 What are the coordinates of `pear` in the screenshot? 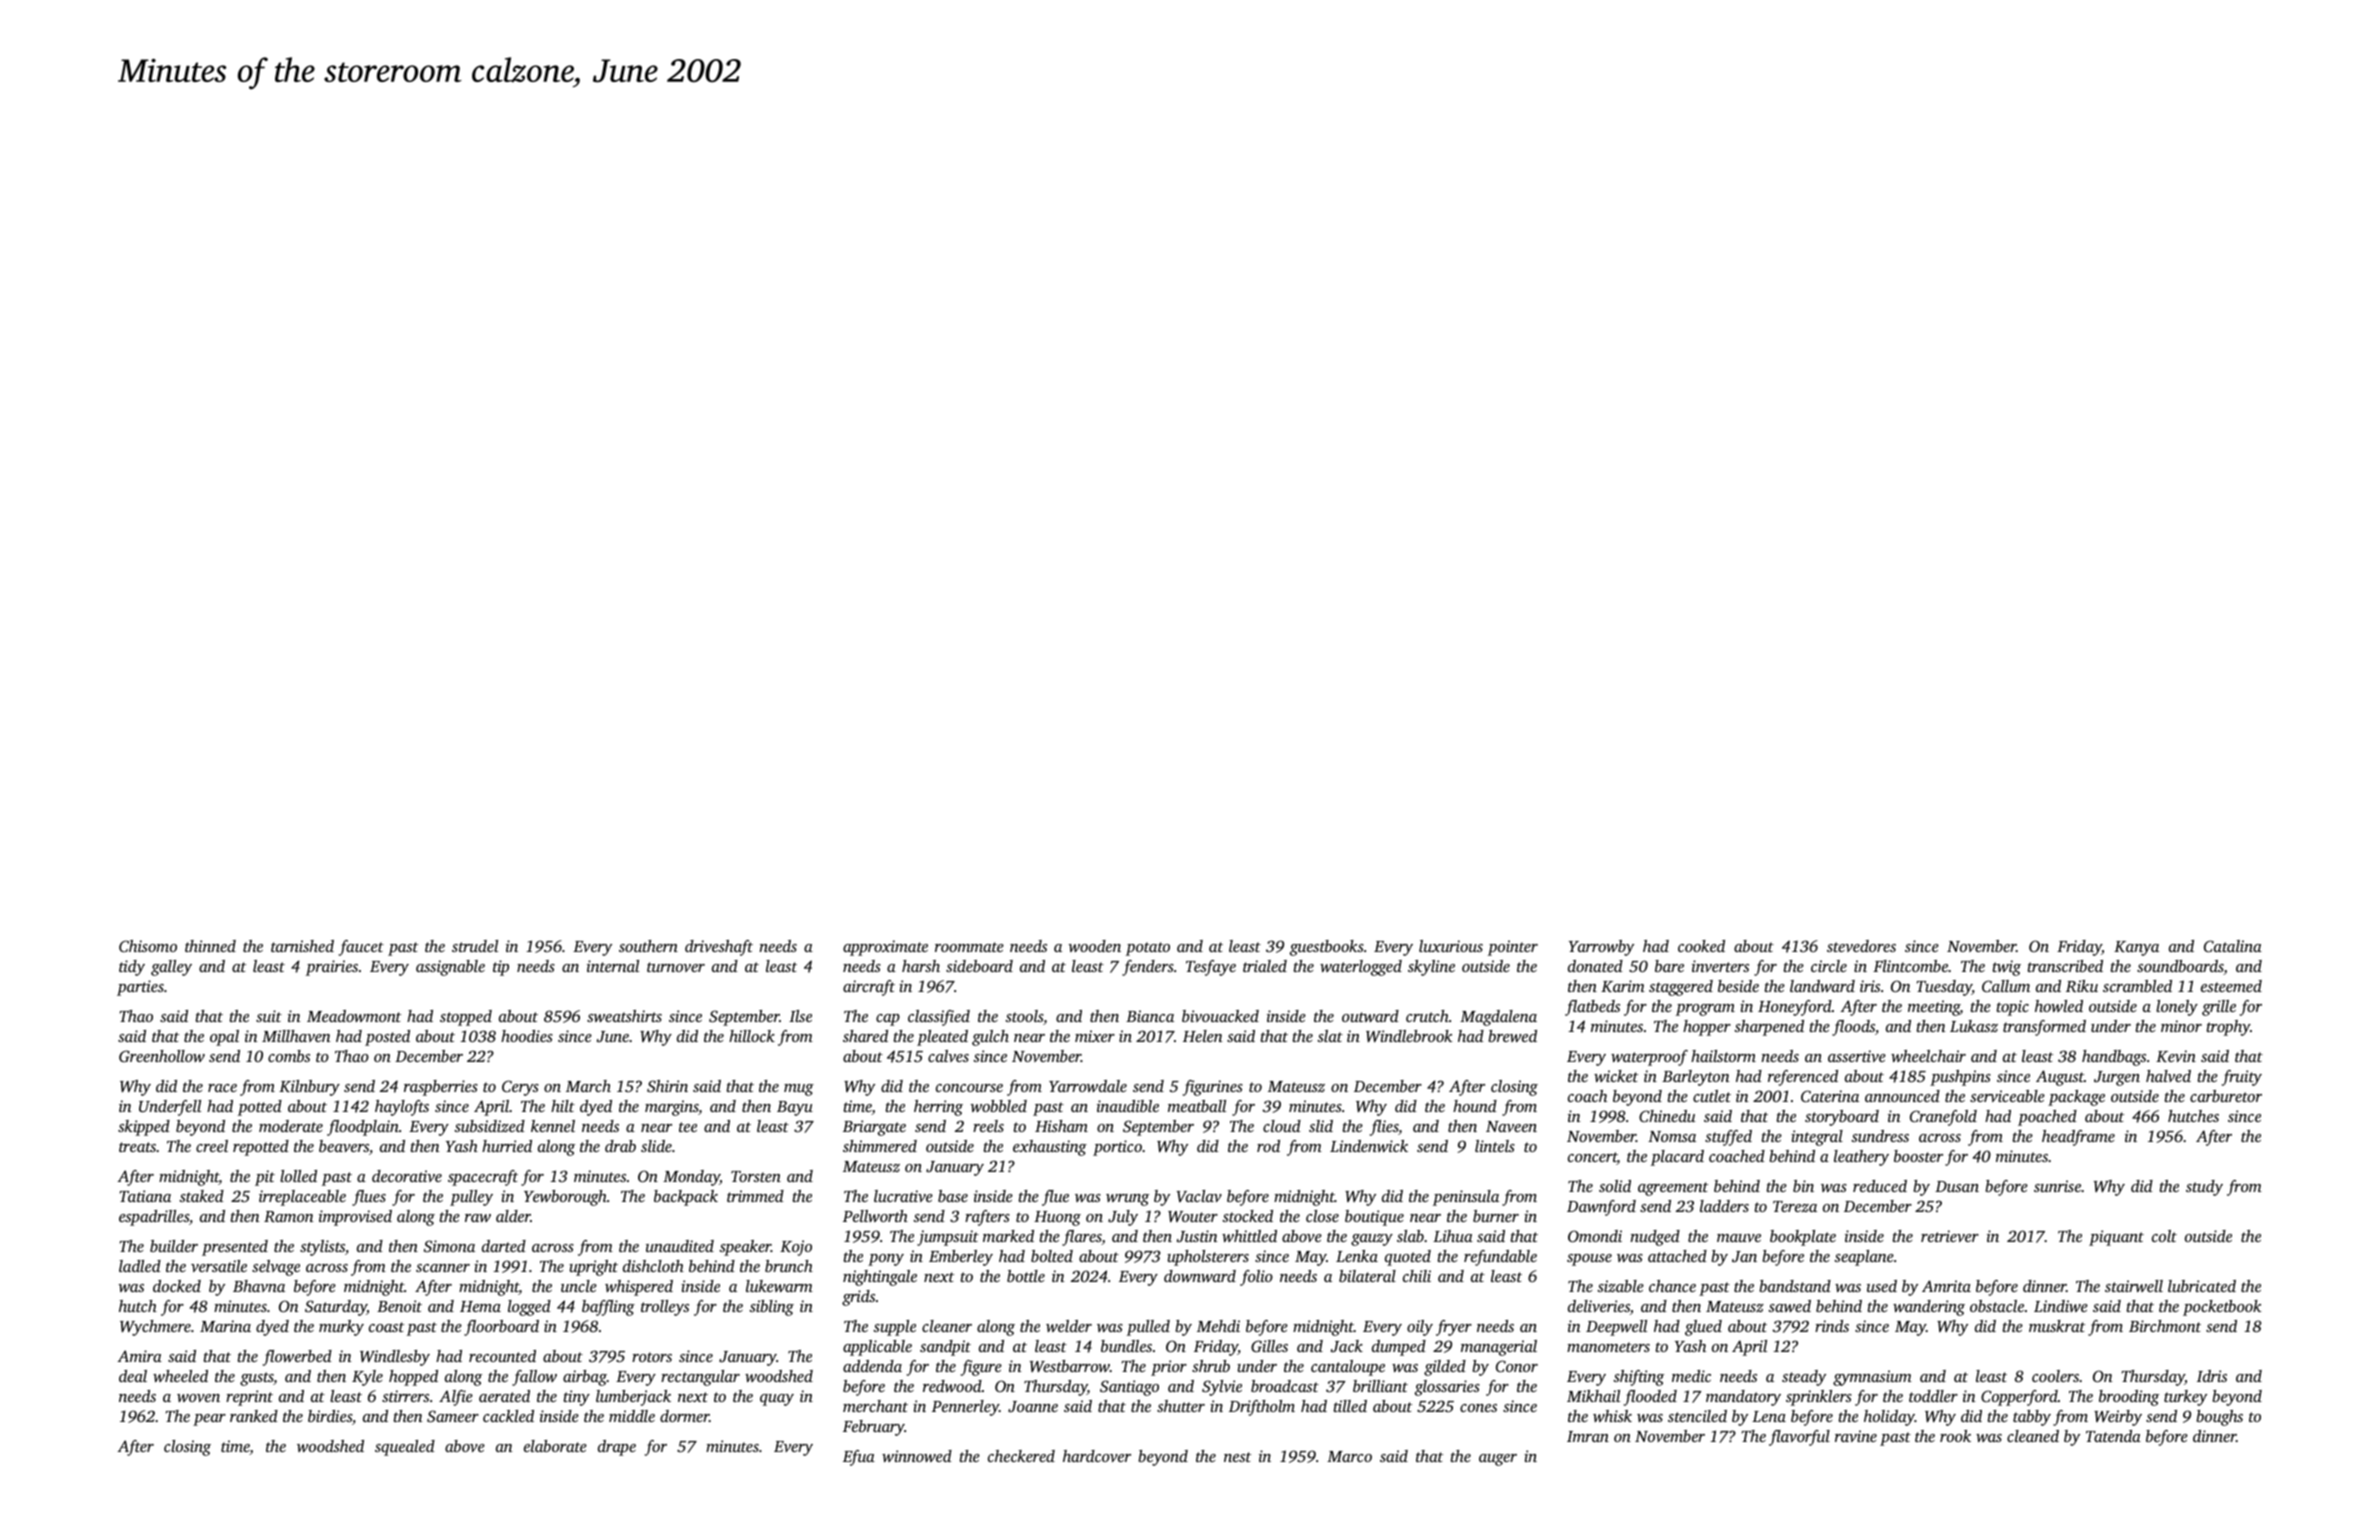 It's located at (209, 1420).
